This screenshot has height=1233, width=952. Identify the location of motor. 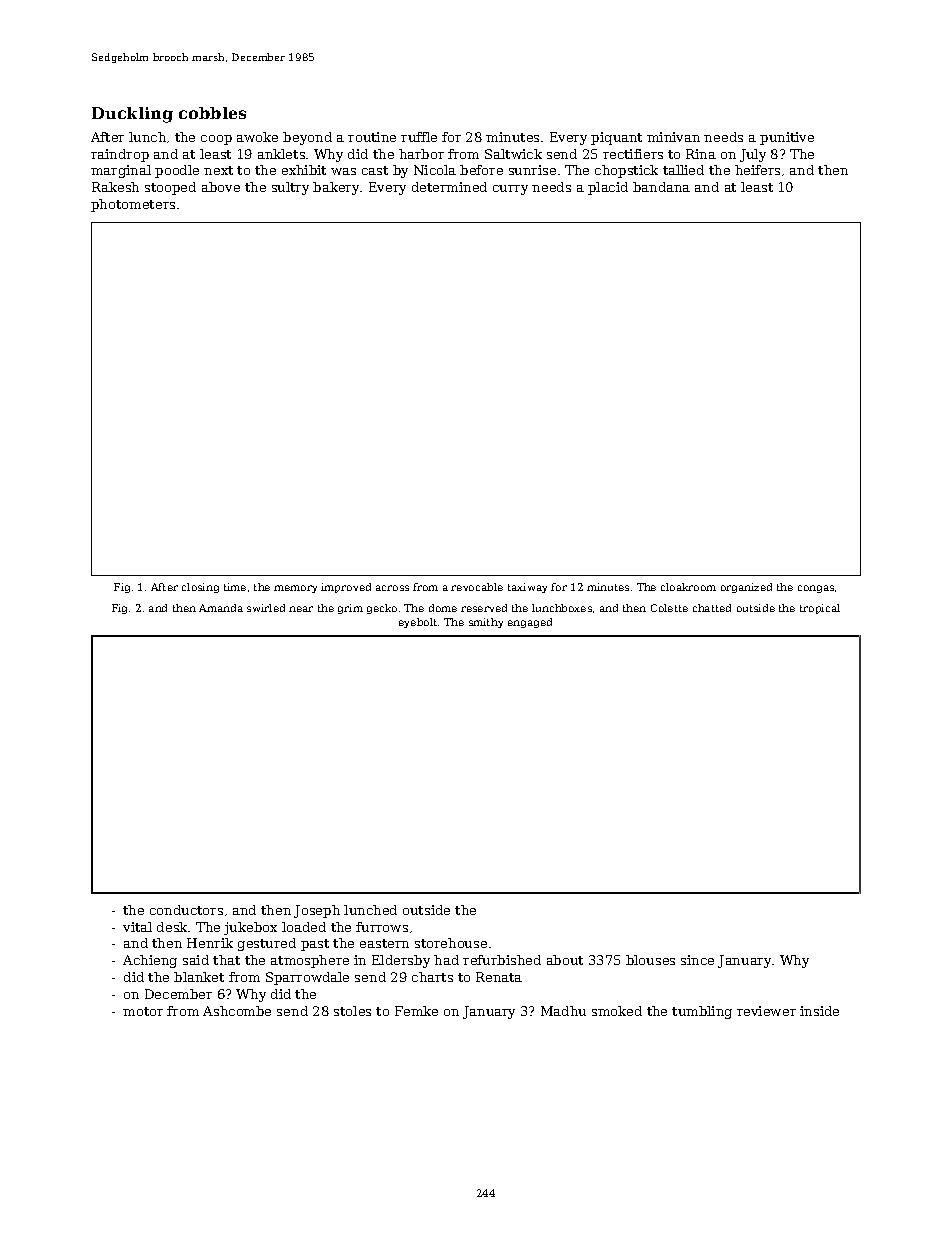
(143, 1011).
